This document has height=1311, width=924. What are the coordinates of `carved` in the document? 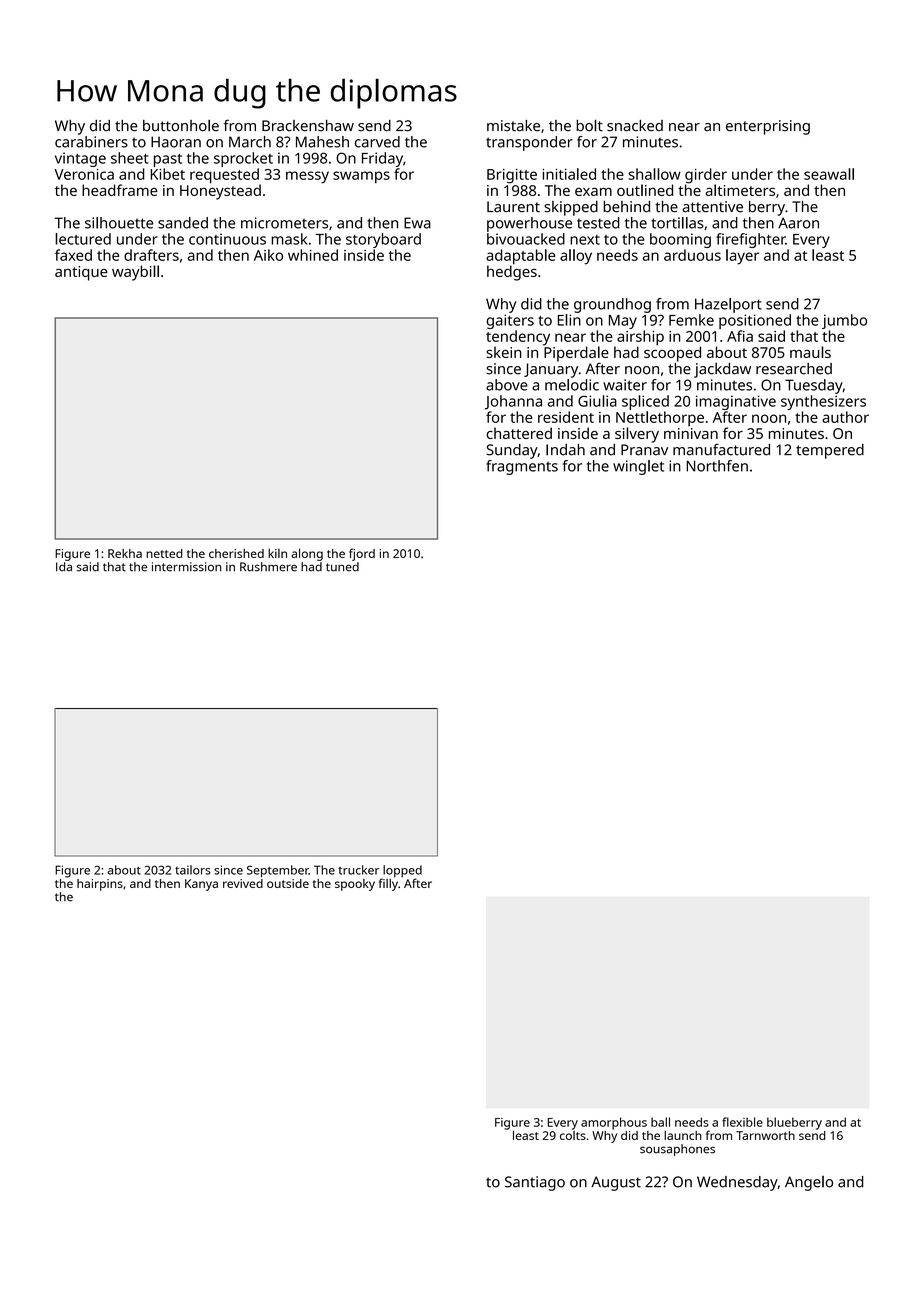 It's located at (377, 142).
